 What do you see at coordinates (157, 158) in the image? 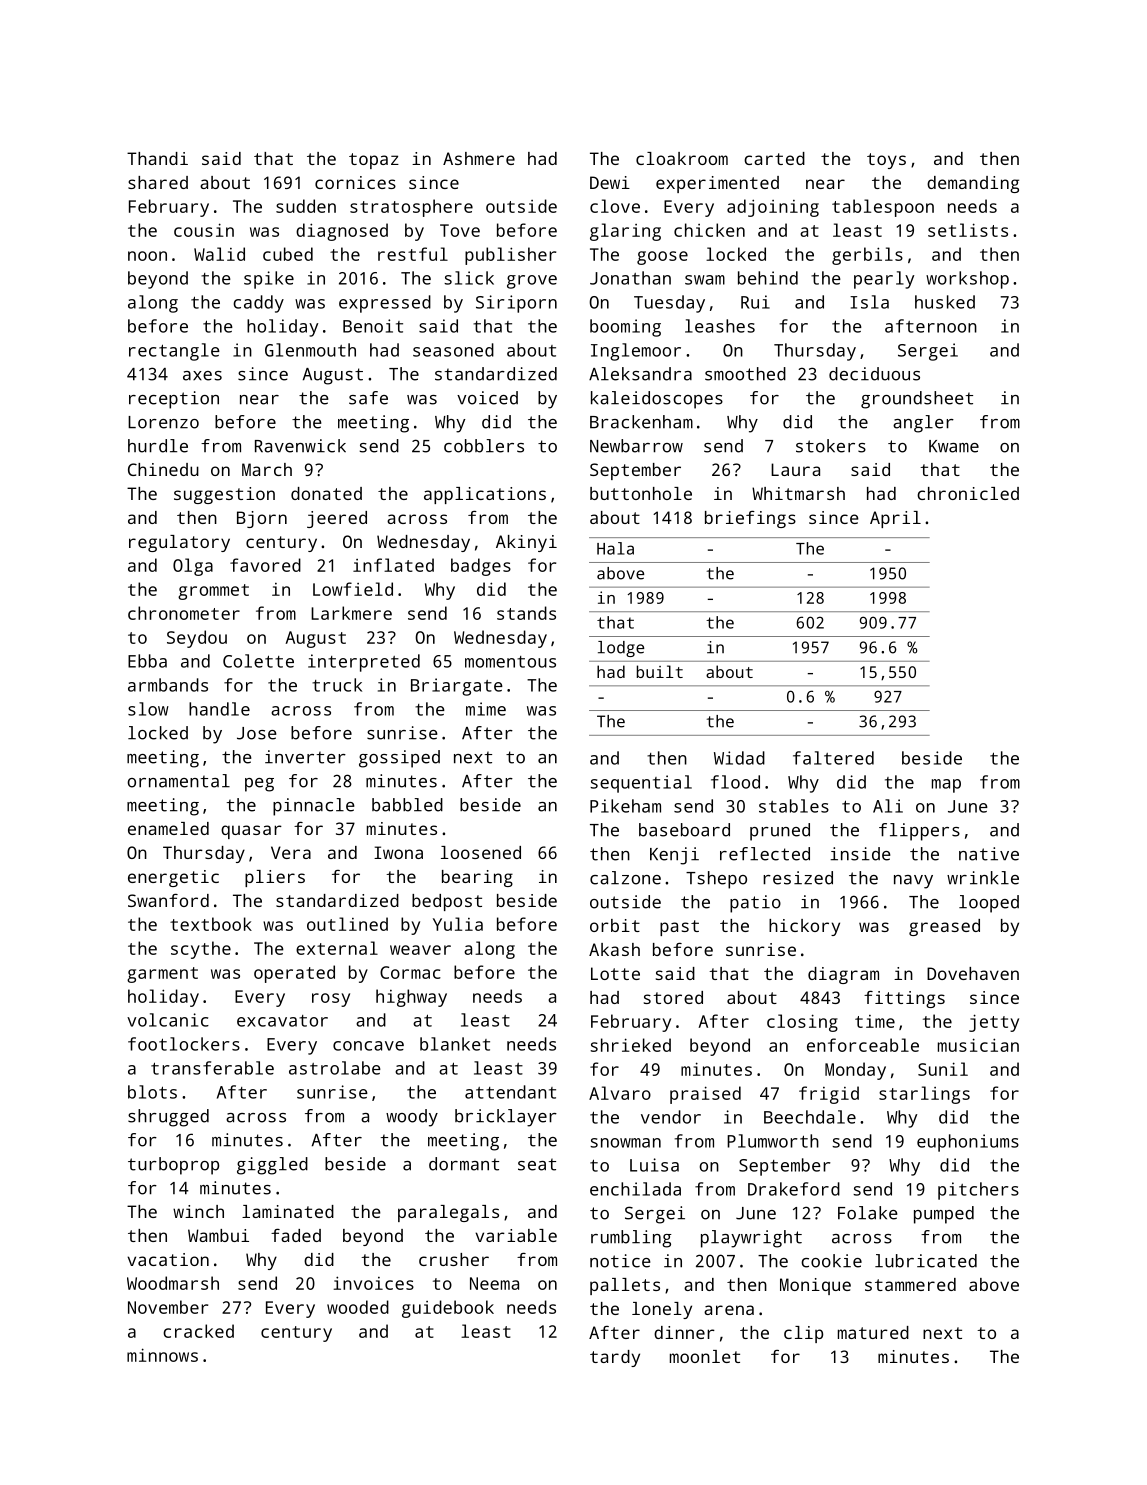
I see `Thandi` at bounding box center [157, 158].
